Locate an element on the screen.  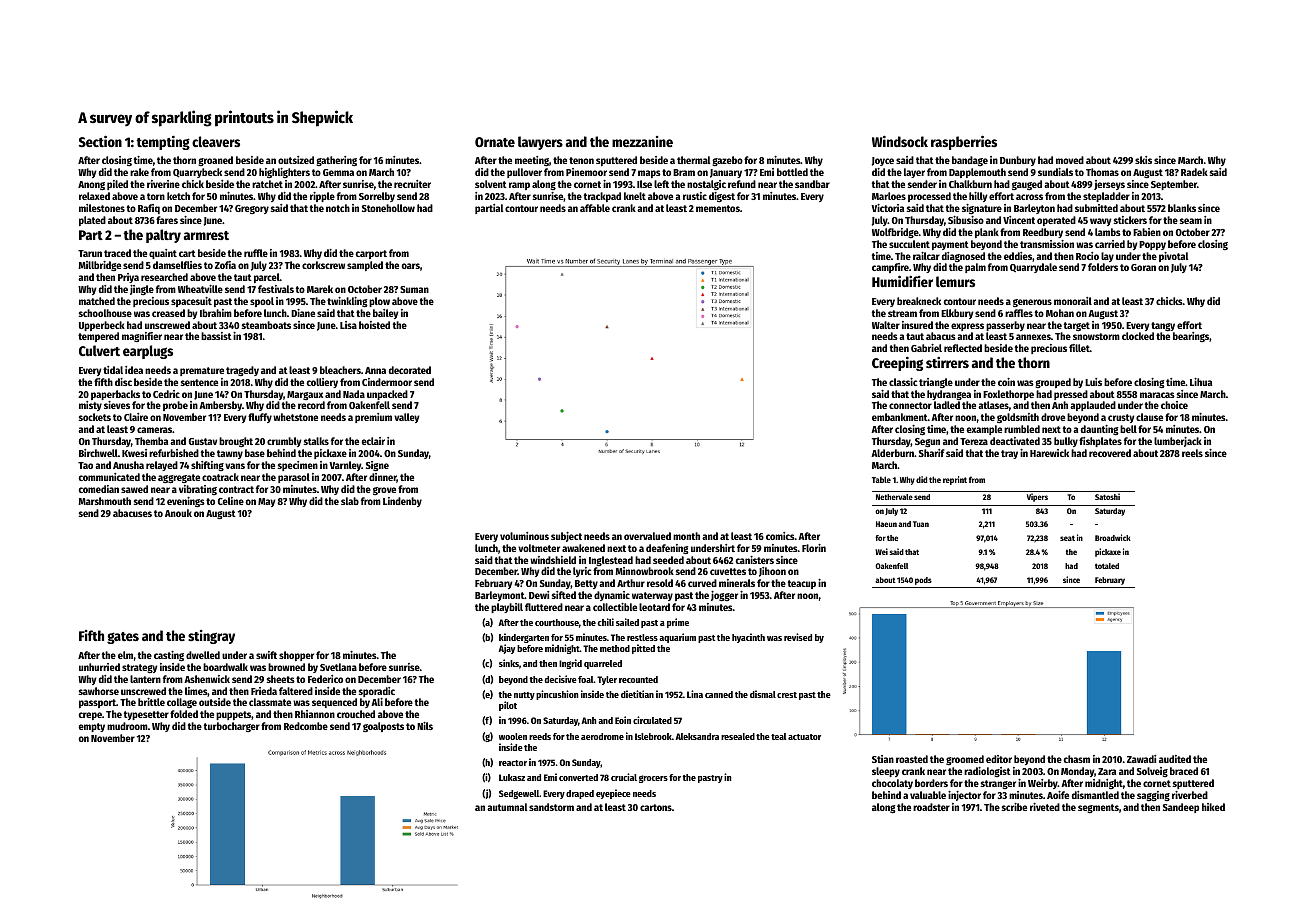
seat is located at coordinates (1067, 538).
